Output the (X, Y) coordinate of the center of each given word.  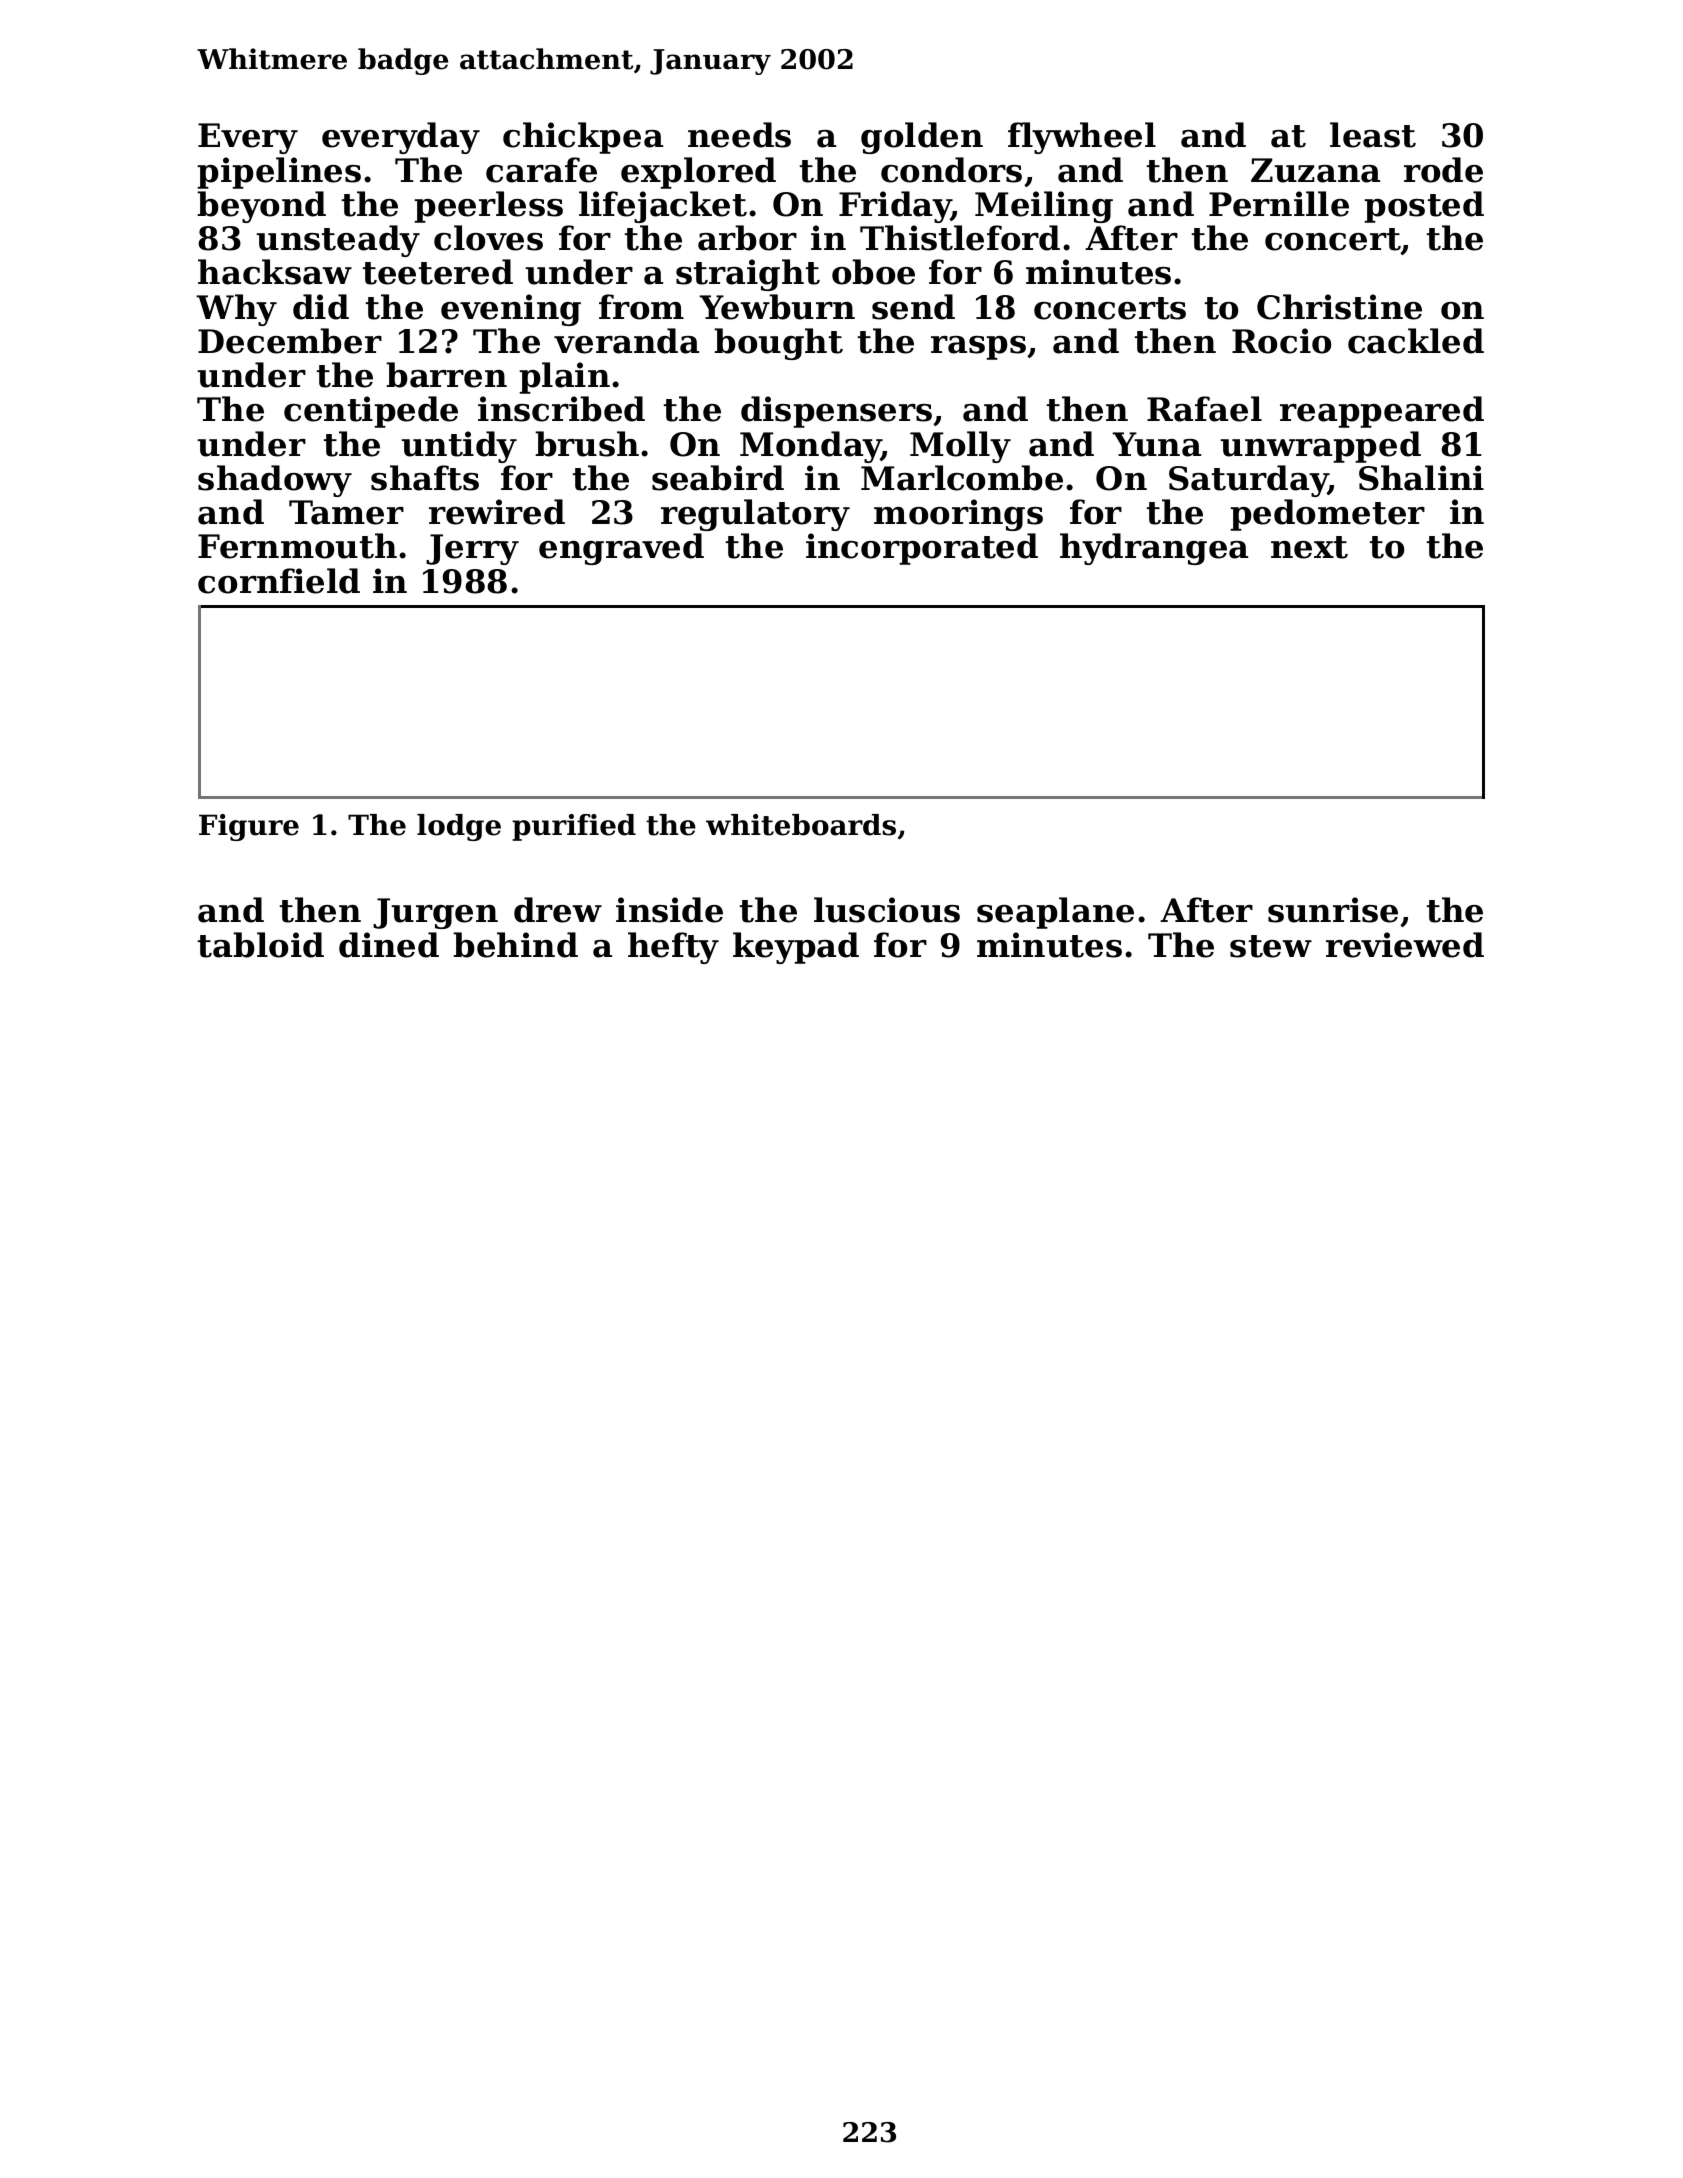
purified (574, 827)
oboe (873, 272)
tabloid (261, 945)
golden (922, 138)
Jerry (472, 549)
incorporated (922, 549)
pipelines (279, 173)
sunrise (1333, 910)
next (1309, 547)
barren (446, 375)
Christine (1339, 307)
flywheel (1082, 138)
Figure (249, 827)
